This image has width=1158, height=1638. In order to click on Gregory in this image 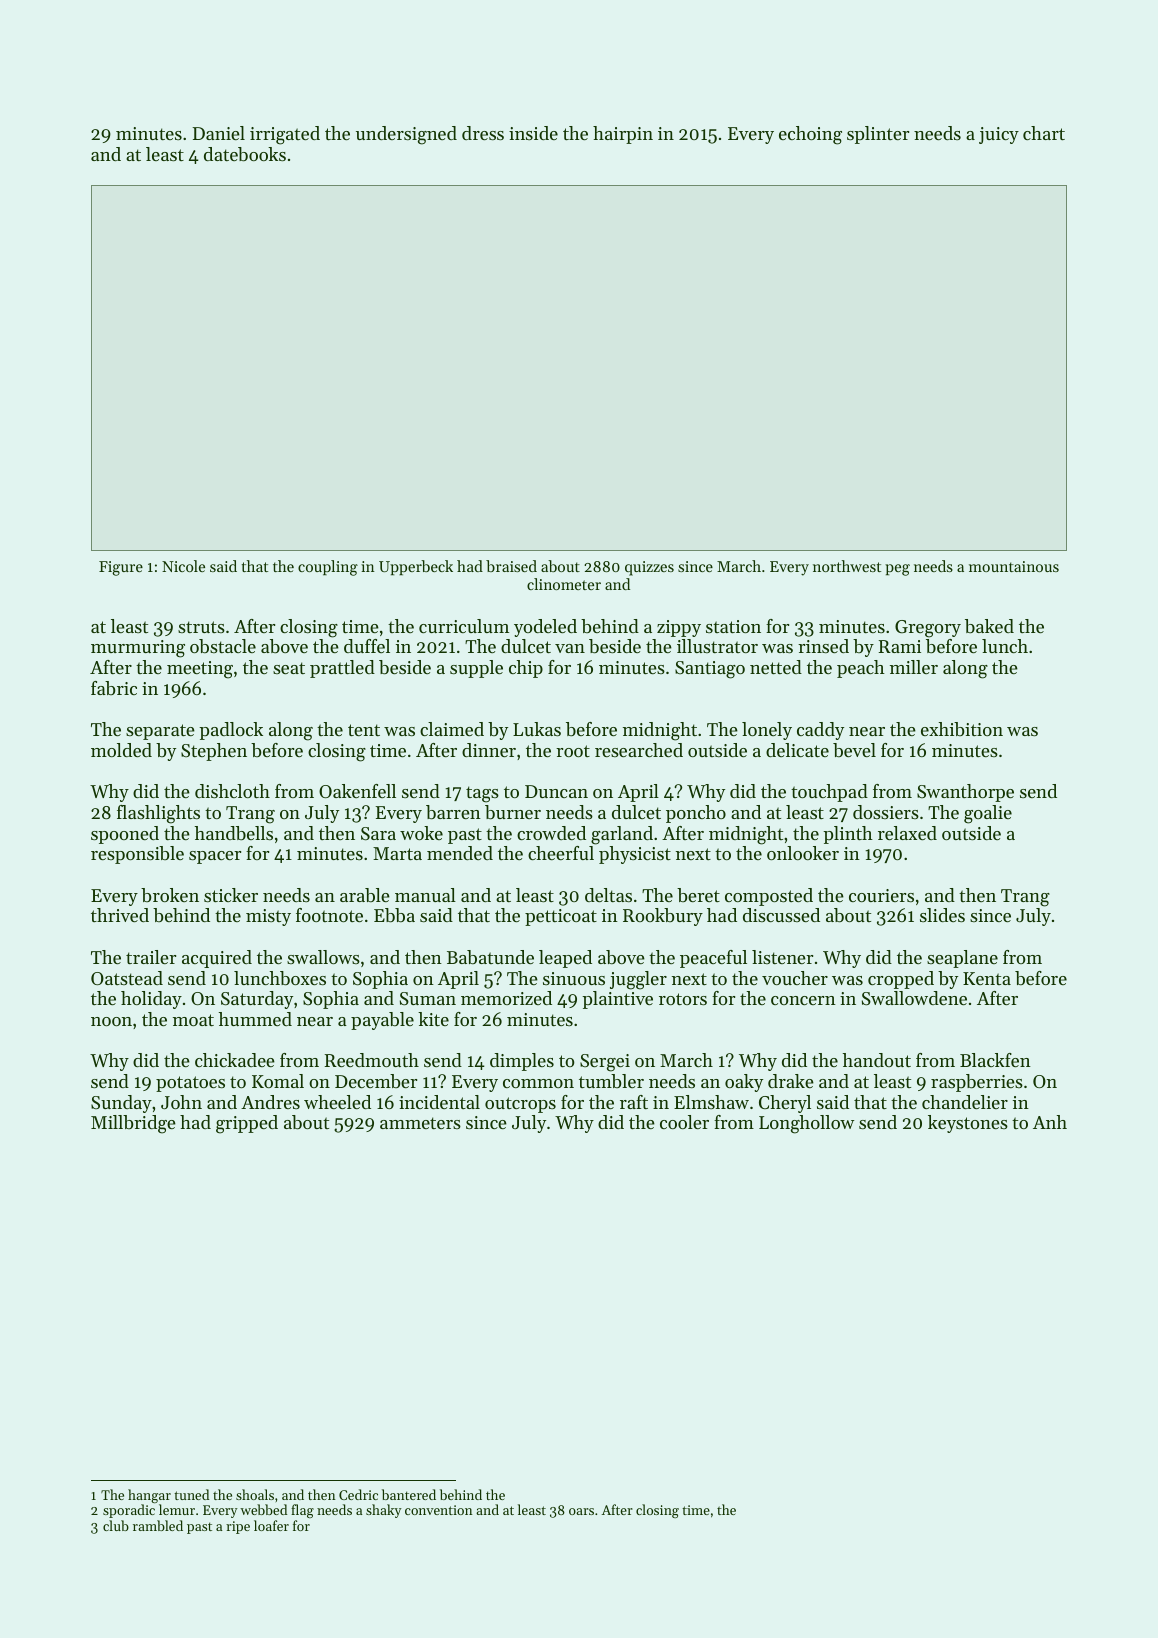, I will do `click(928, 629)`.
